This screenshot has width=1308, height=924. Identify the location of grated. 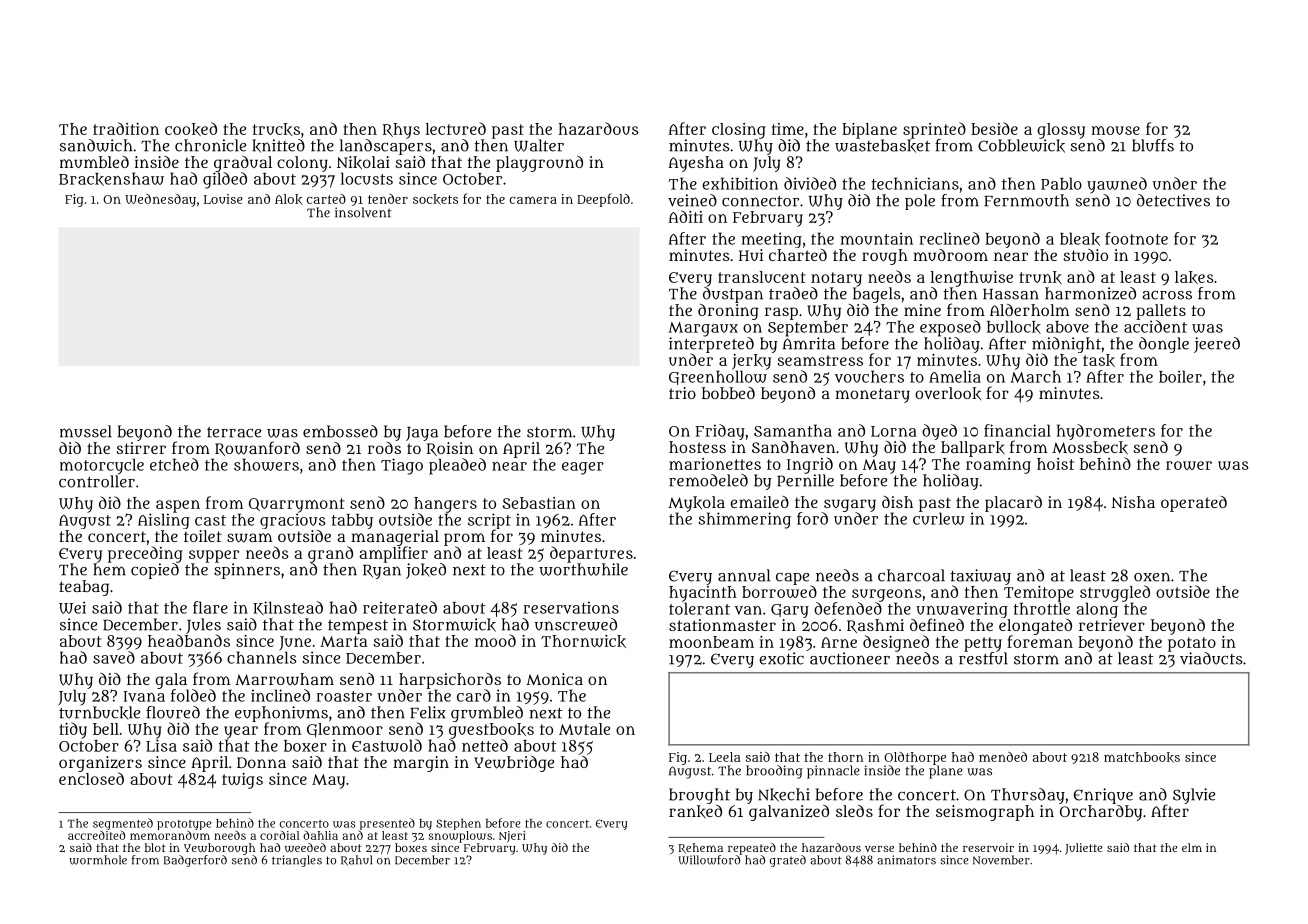
(788, 861).
